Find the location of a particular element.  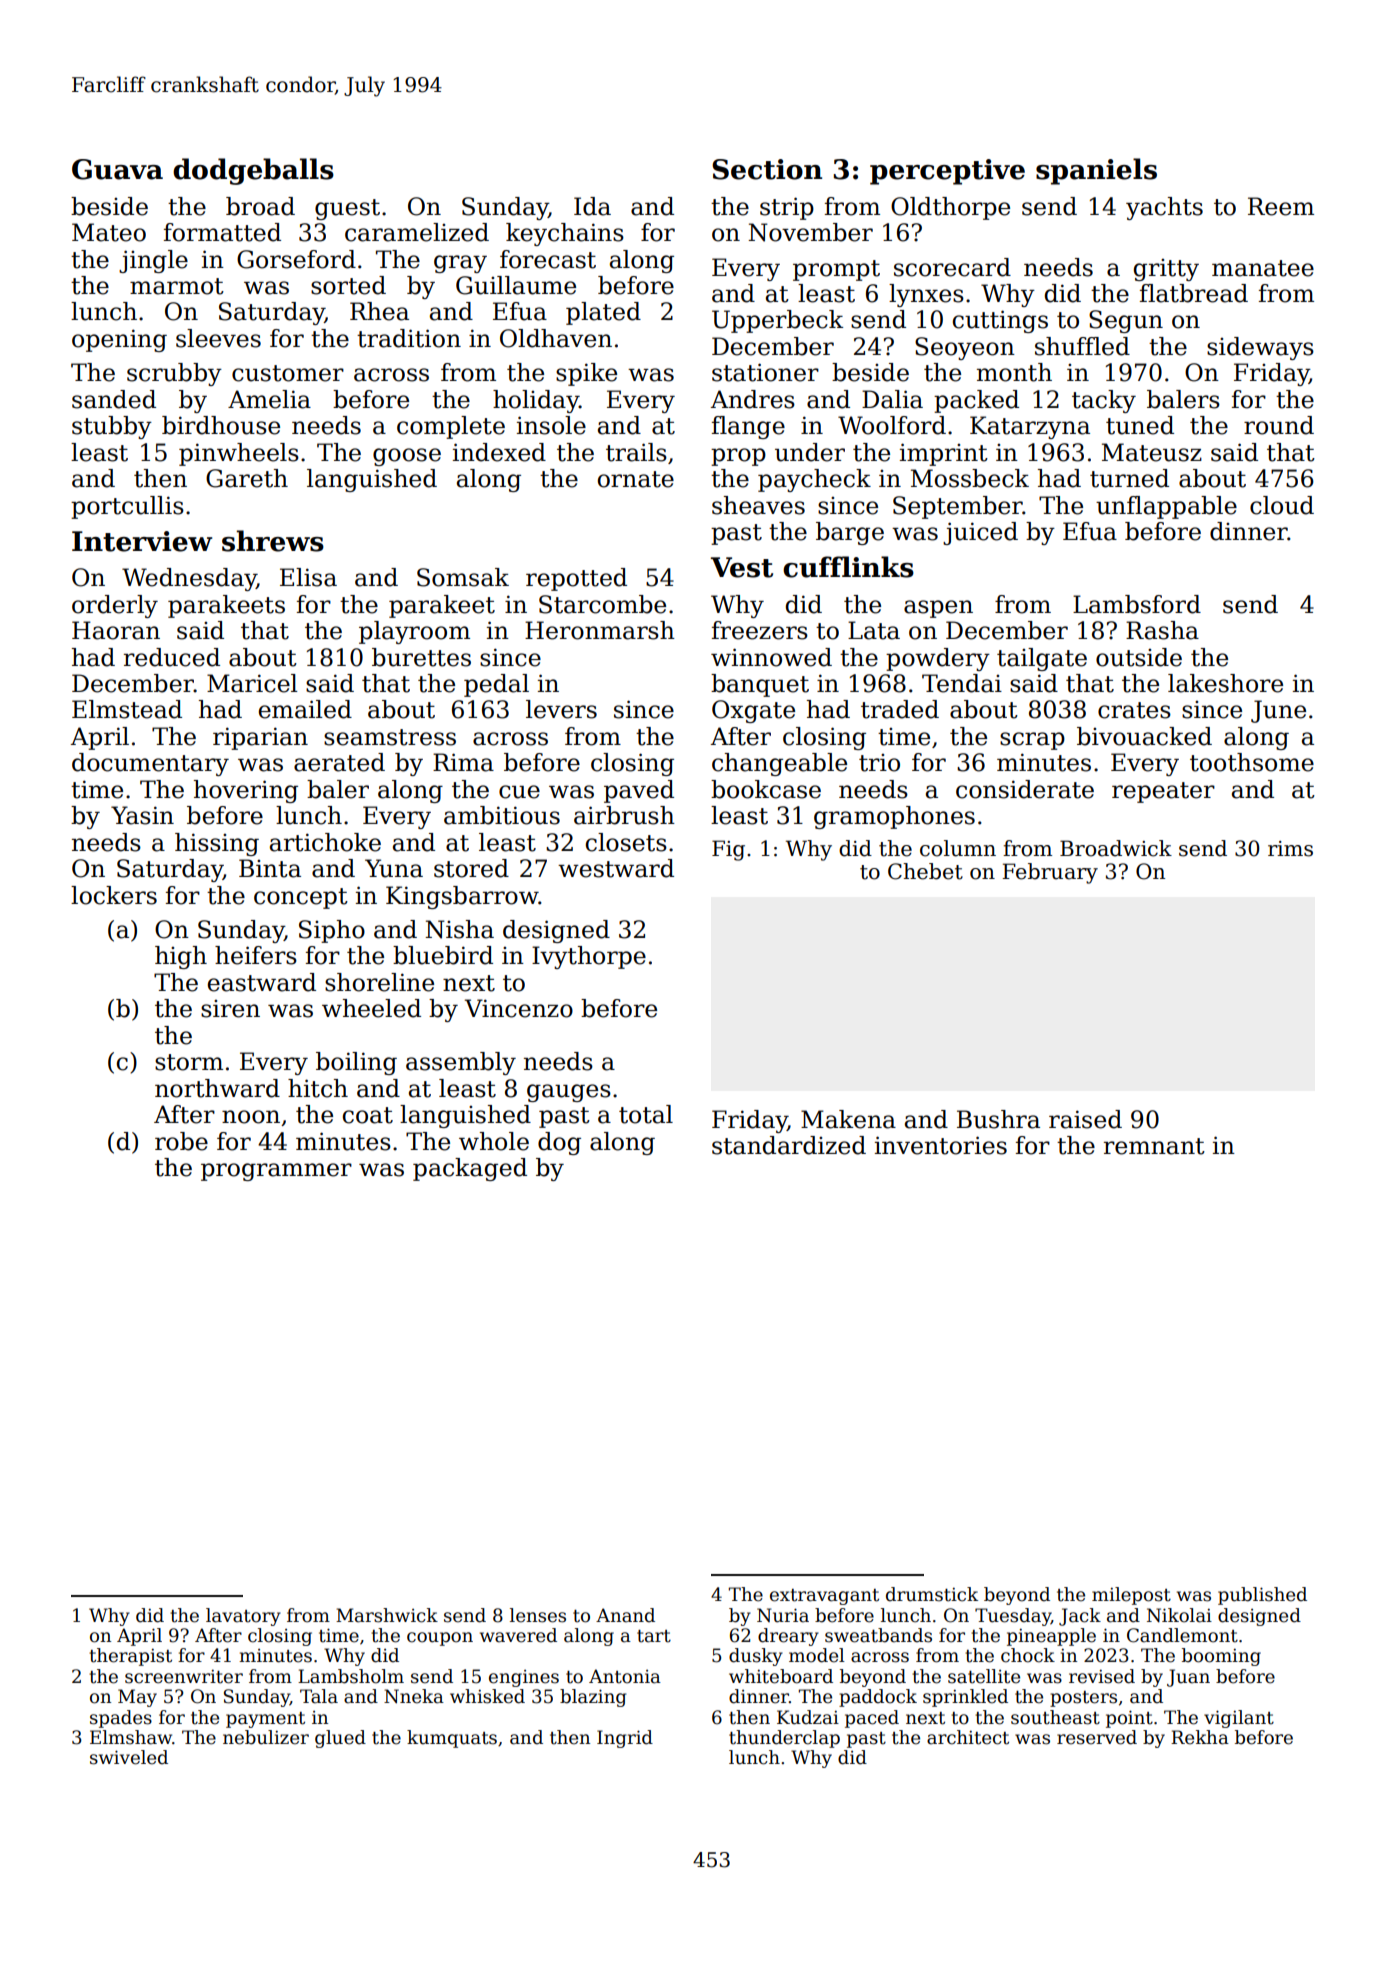

Bushra is located at coordinates (998, 1119).
